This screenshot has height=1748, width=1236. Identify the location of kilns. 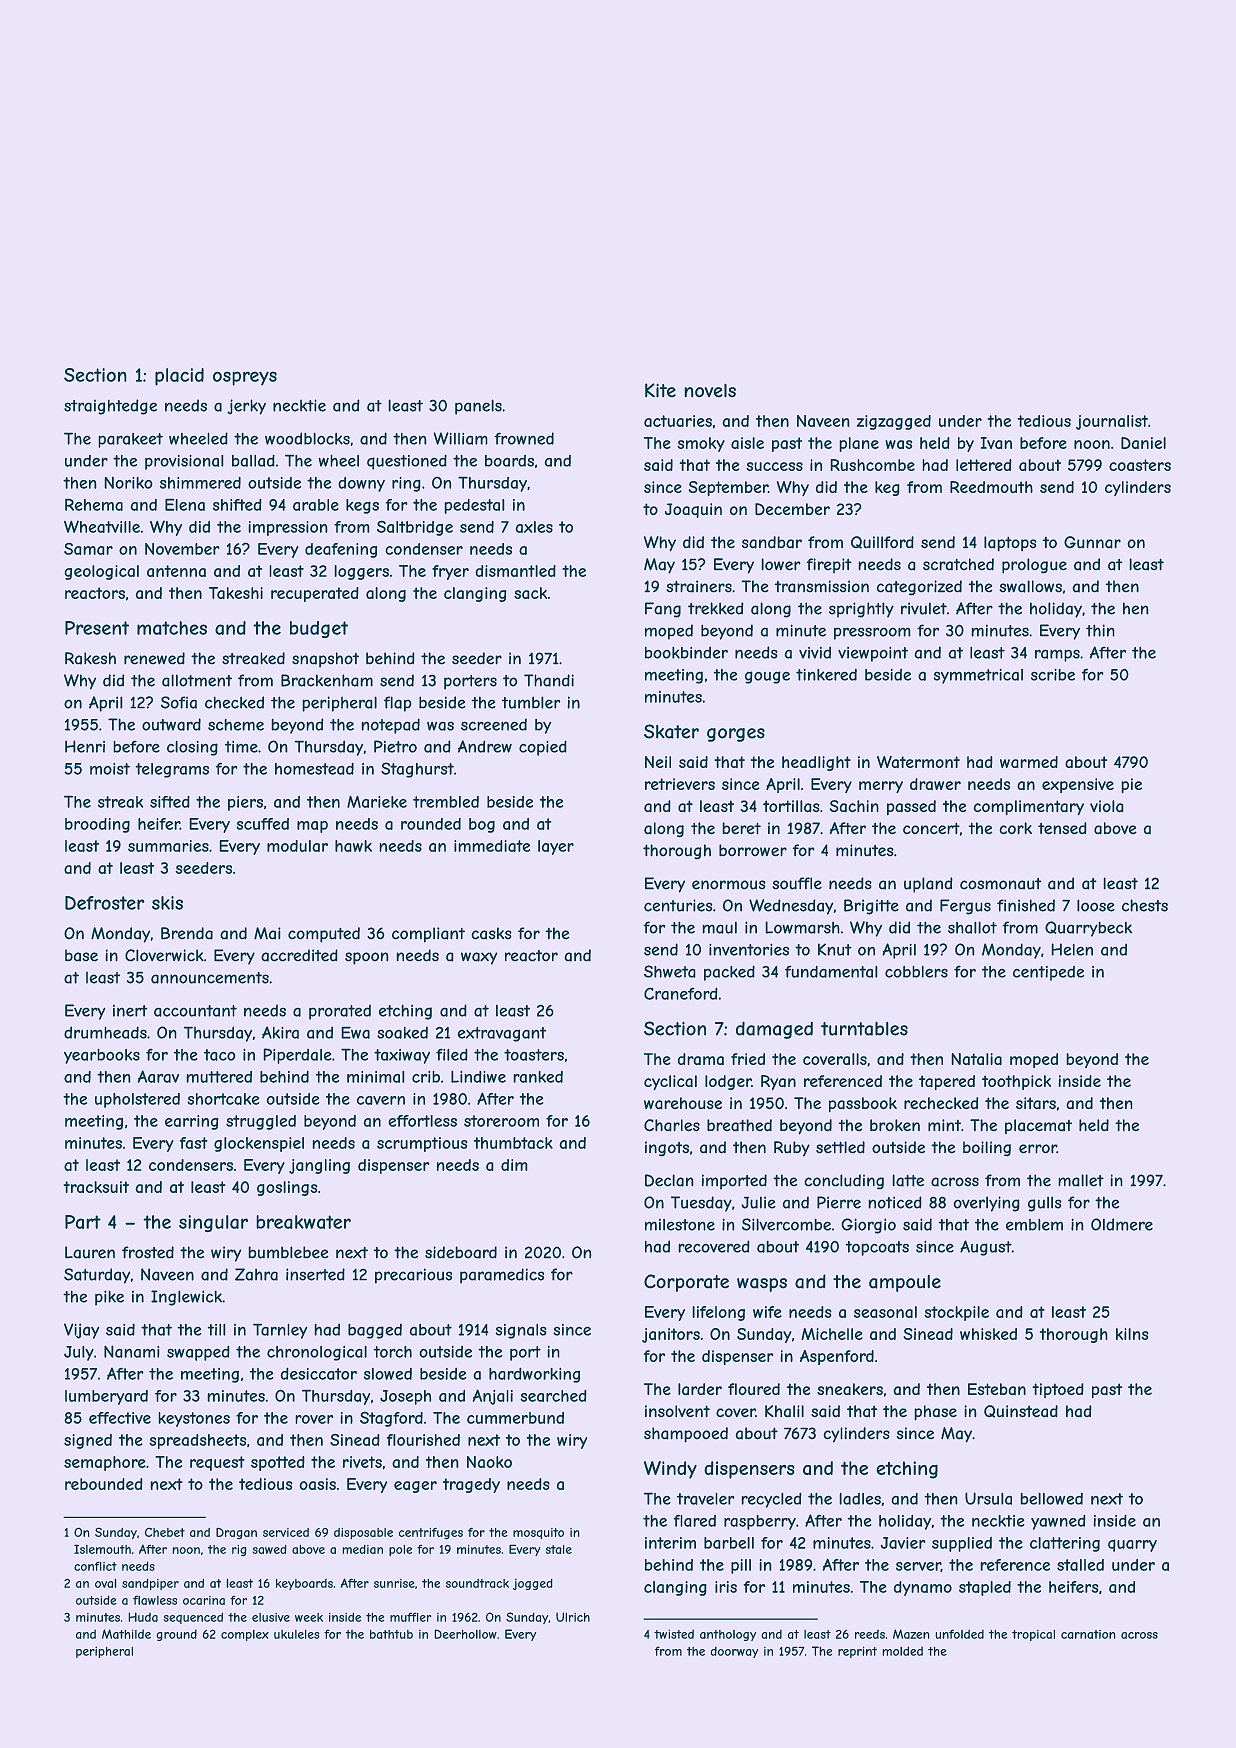
(1132, 1334).
